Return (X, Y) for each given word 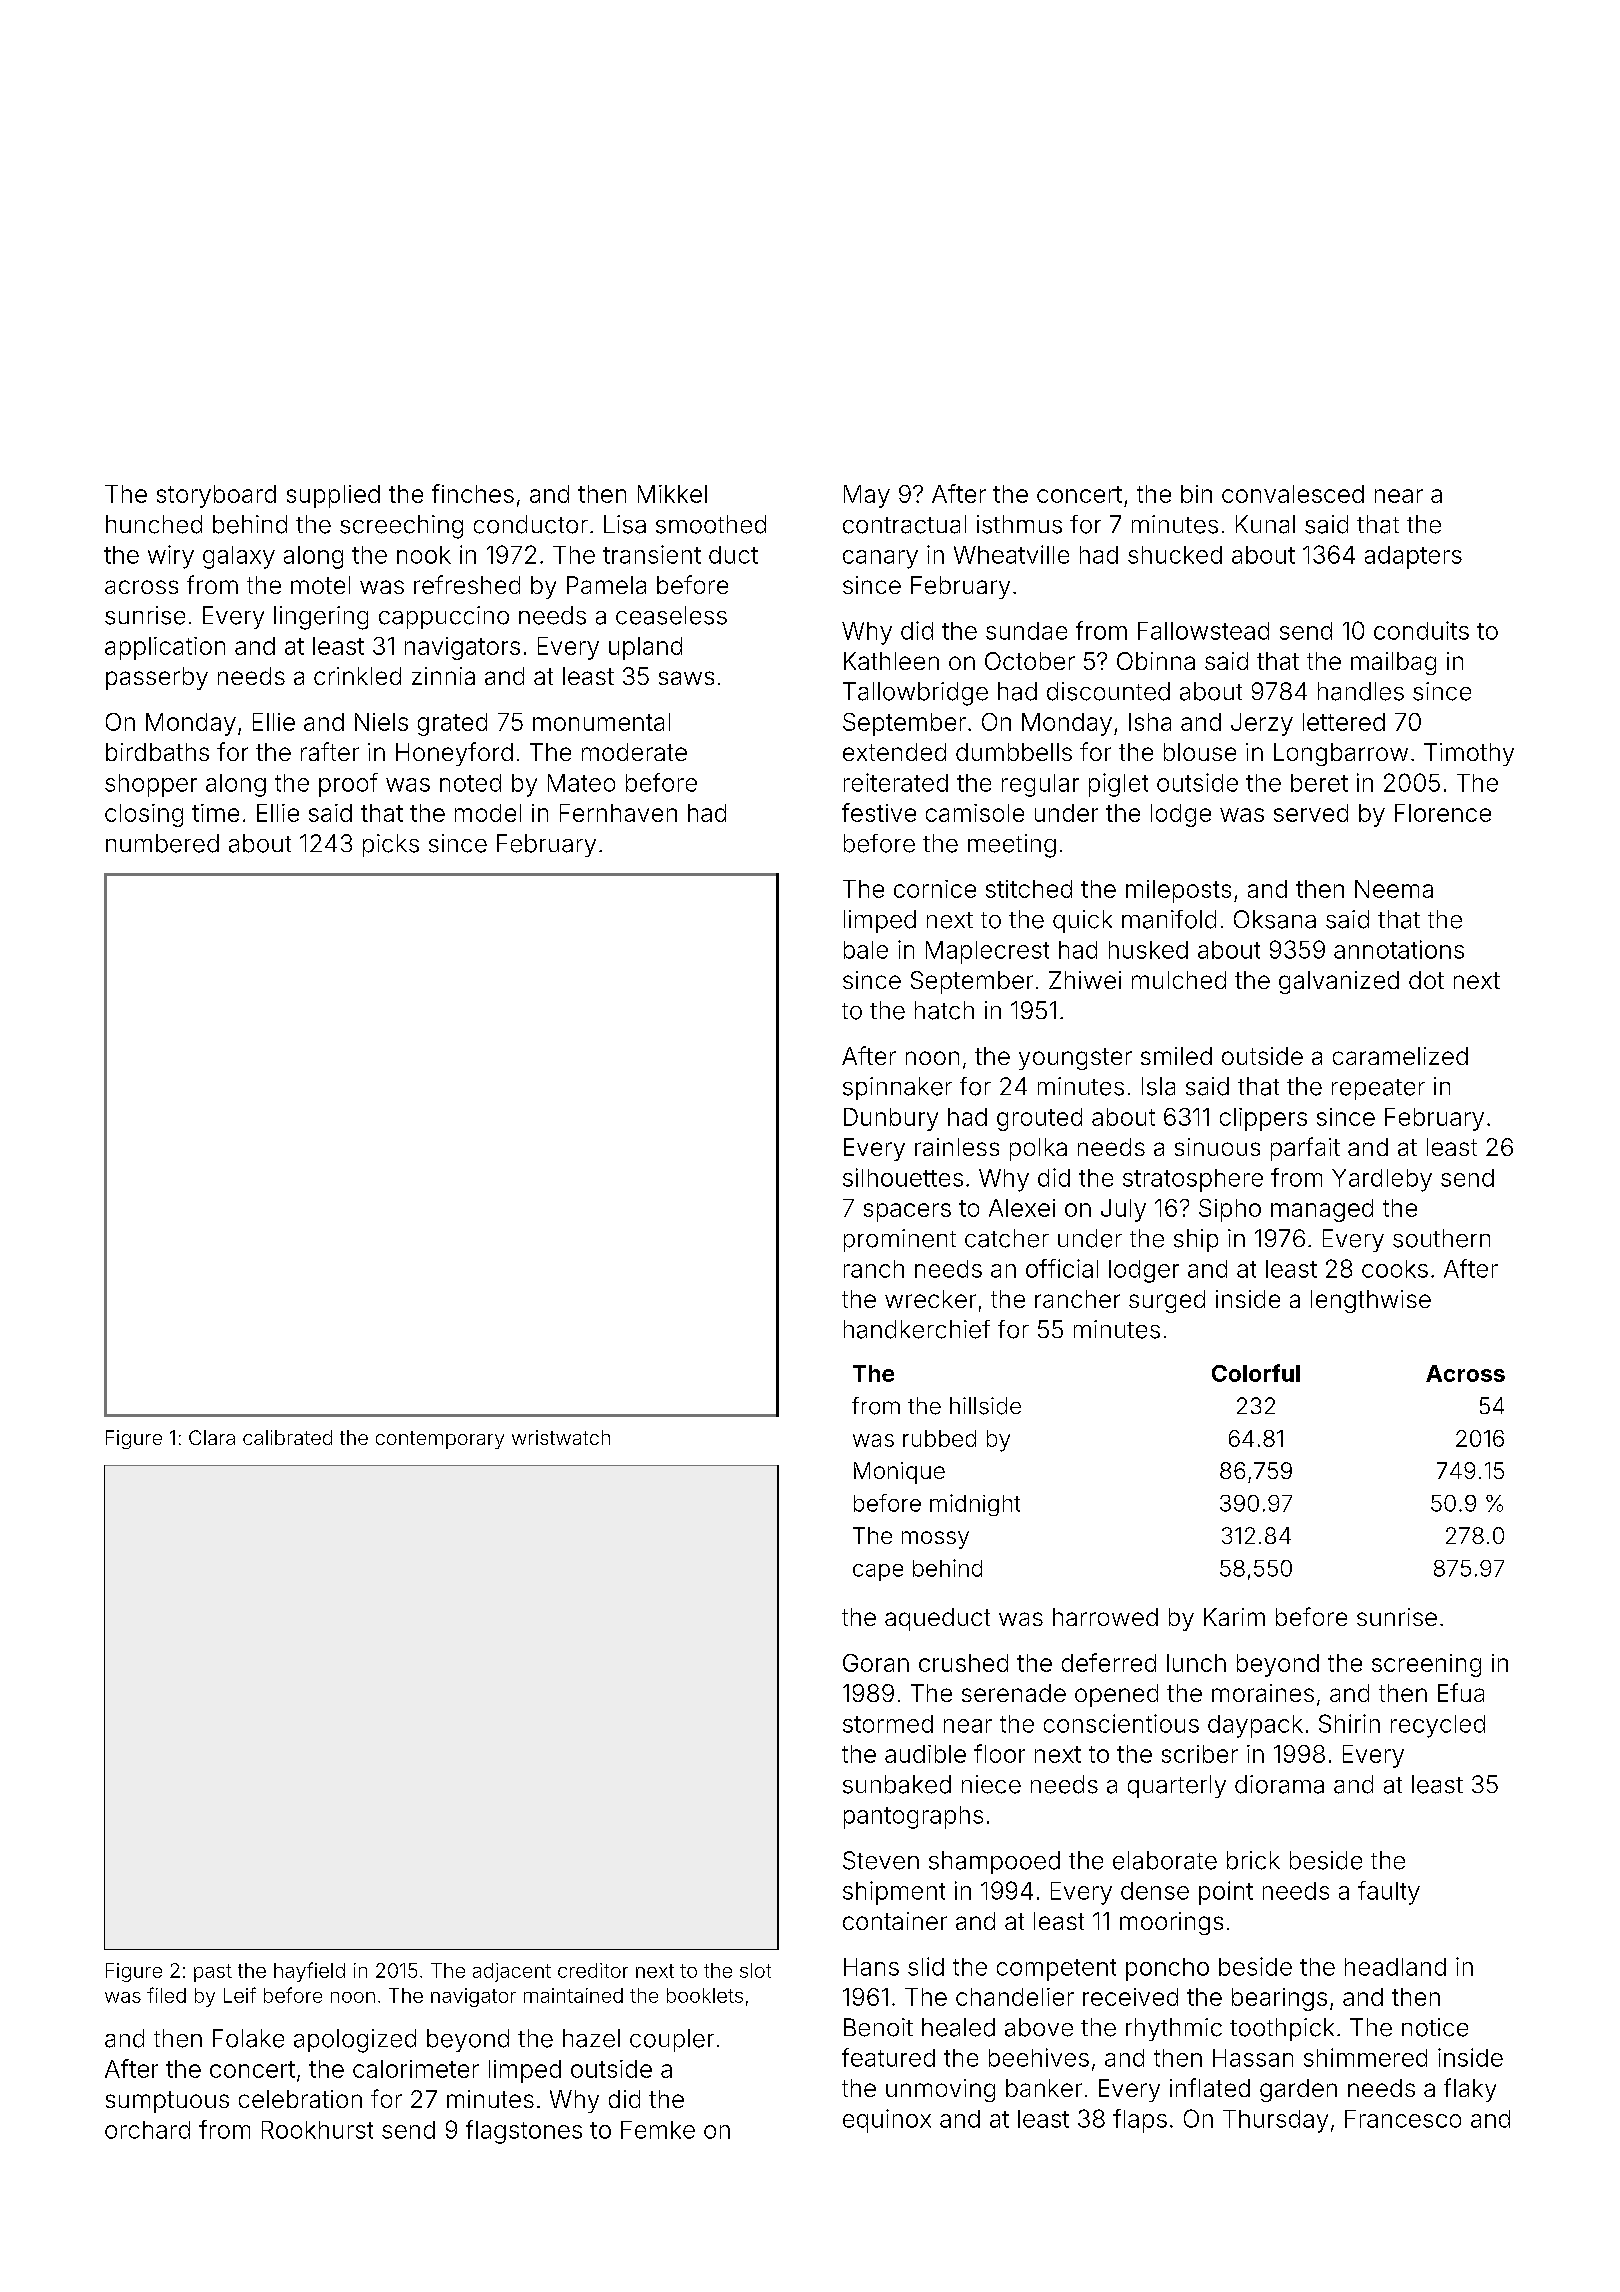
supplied (333, 496)
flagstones (524, 2132)
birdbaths (157, 752)
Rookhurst (317, 2130)
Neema (1394, 889)
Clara (212, 1437)
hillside (985, 1406)
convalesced (1293, 494)
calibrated (287, 1437)
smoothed (711, 524)
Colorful (1256, 1373)
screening (1426, 1665)
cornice (935, 889)
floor (999, 1753)
